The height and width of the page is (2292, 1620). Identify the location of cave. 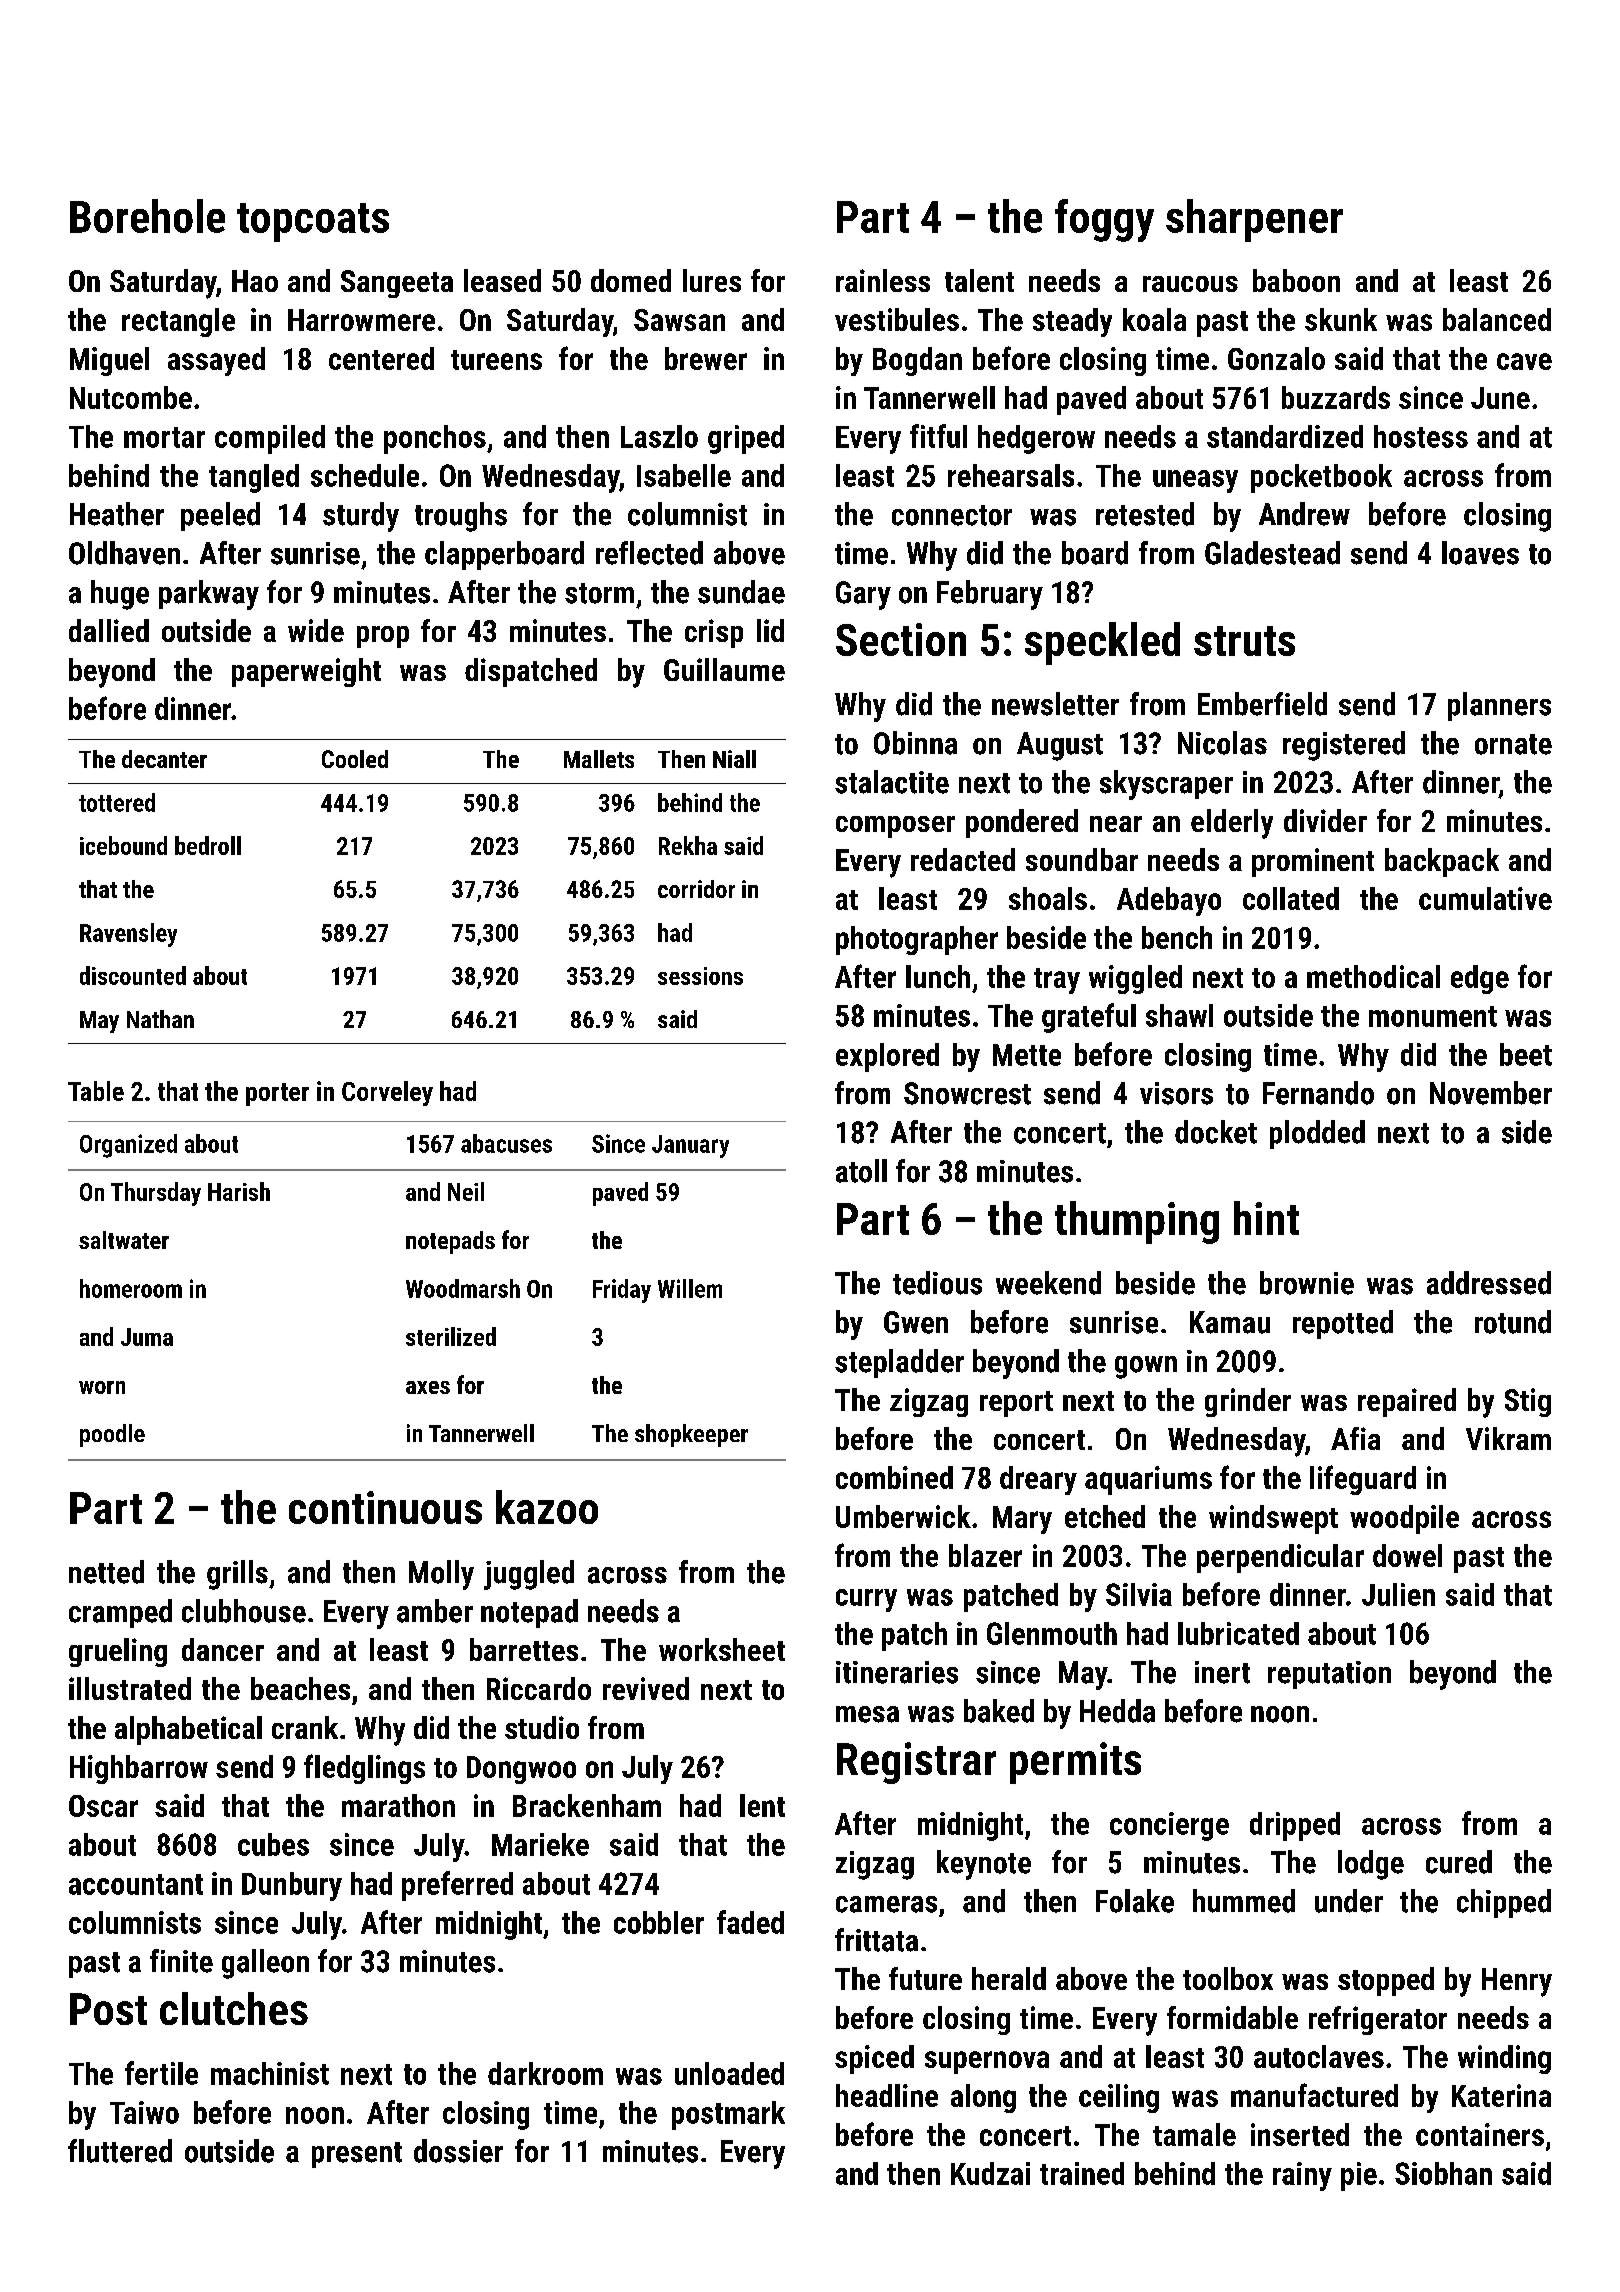
(1524, 361).
